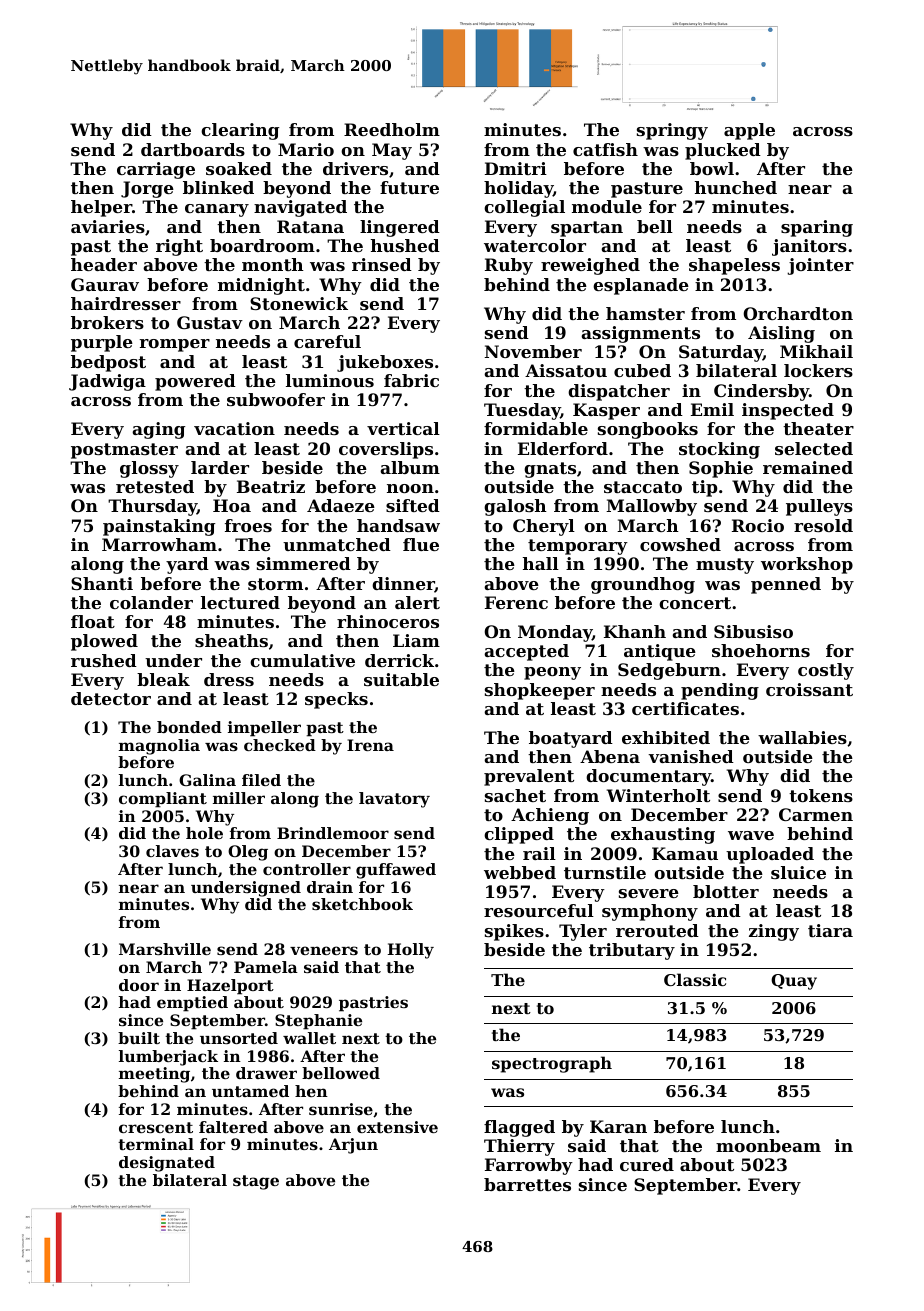 This screenshot has width=924, height=1311. I want to click on rhinoceros, so click(388, 621).
